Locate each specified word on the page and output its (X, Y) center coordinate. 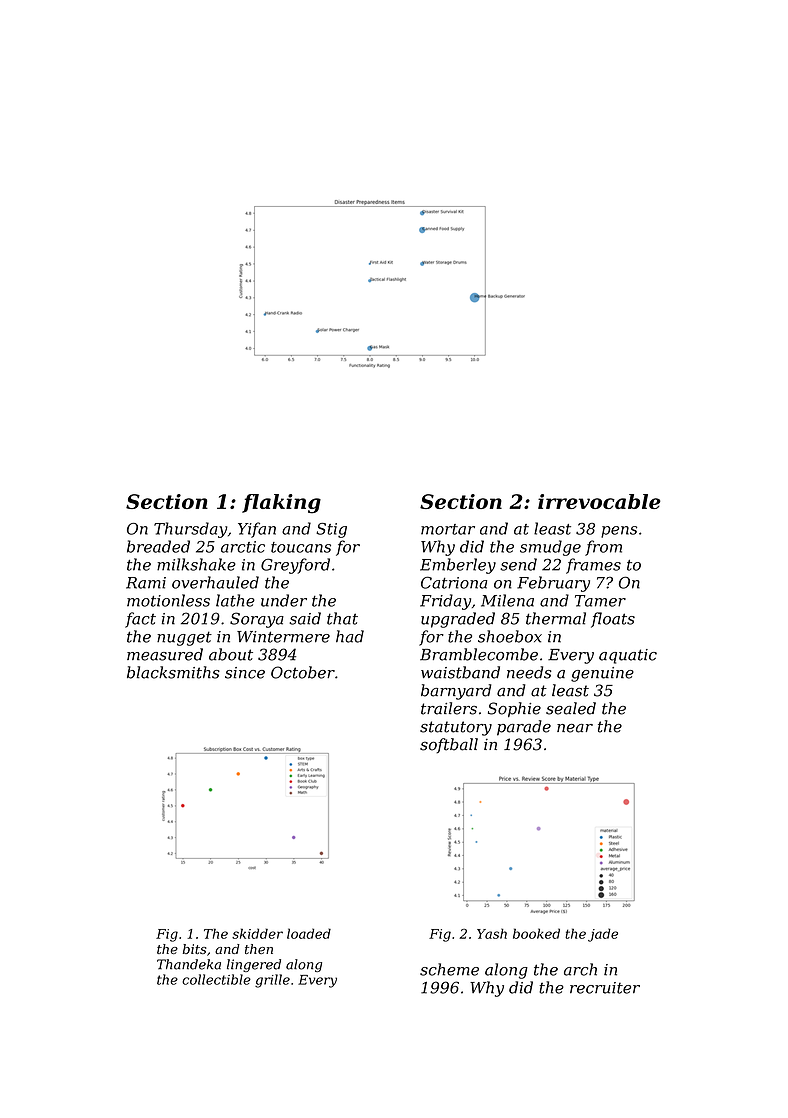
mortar (448, 529)
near (575, 728)
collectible (216, 979)
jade (603, 935)
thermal (556, 618)
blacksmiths (173, 672)
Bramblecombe (479, 654)
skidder (257, 933)
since (245, 673)
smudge (550, 548)
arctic (243, 547)
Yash (492, 933)
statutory (456, 728)
